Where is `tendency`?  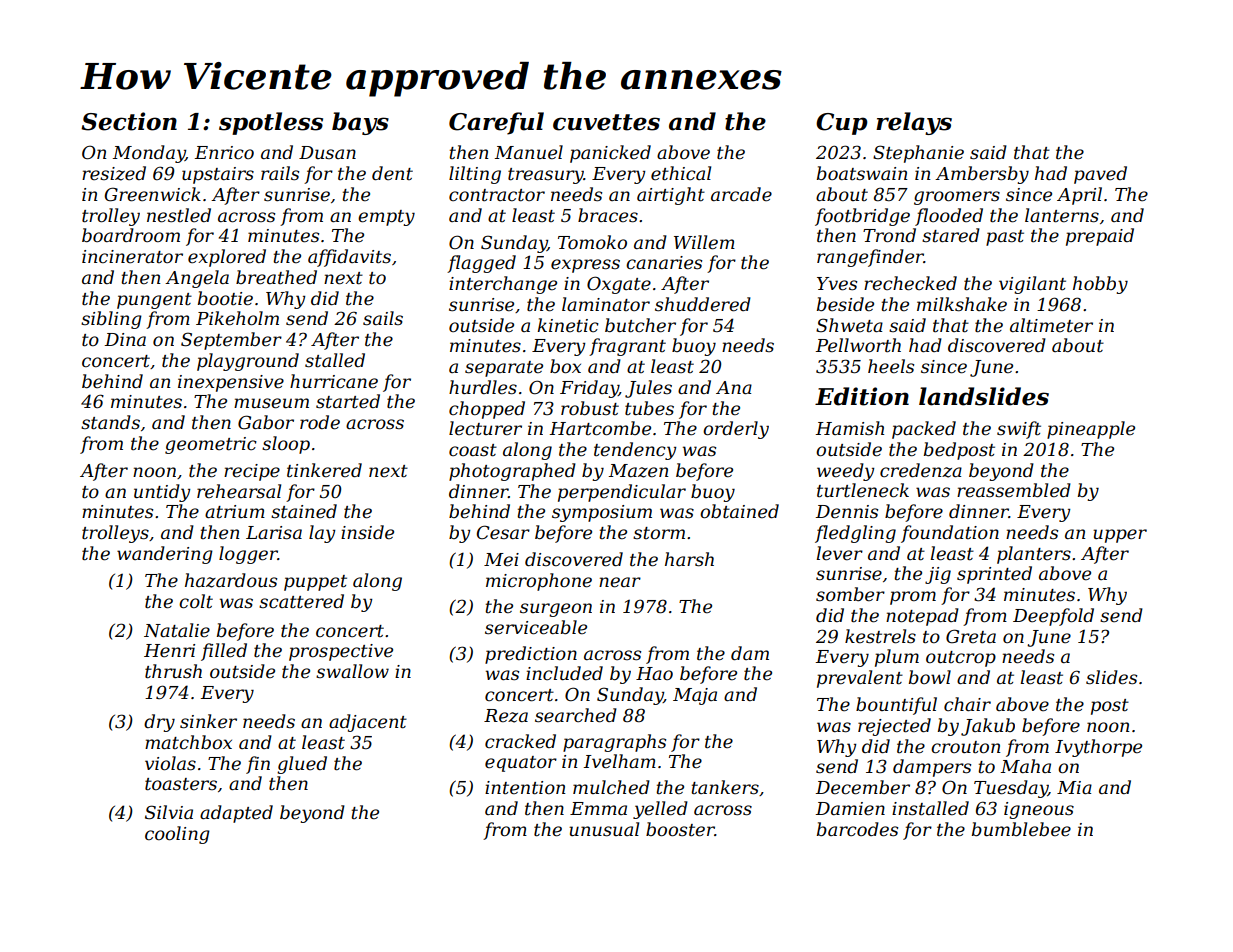 tendency is located at coordinates (635, 451).
